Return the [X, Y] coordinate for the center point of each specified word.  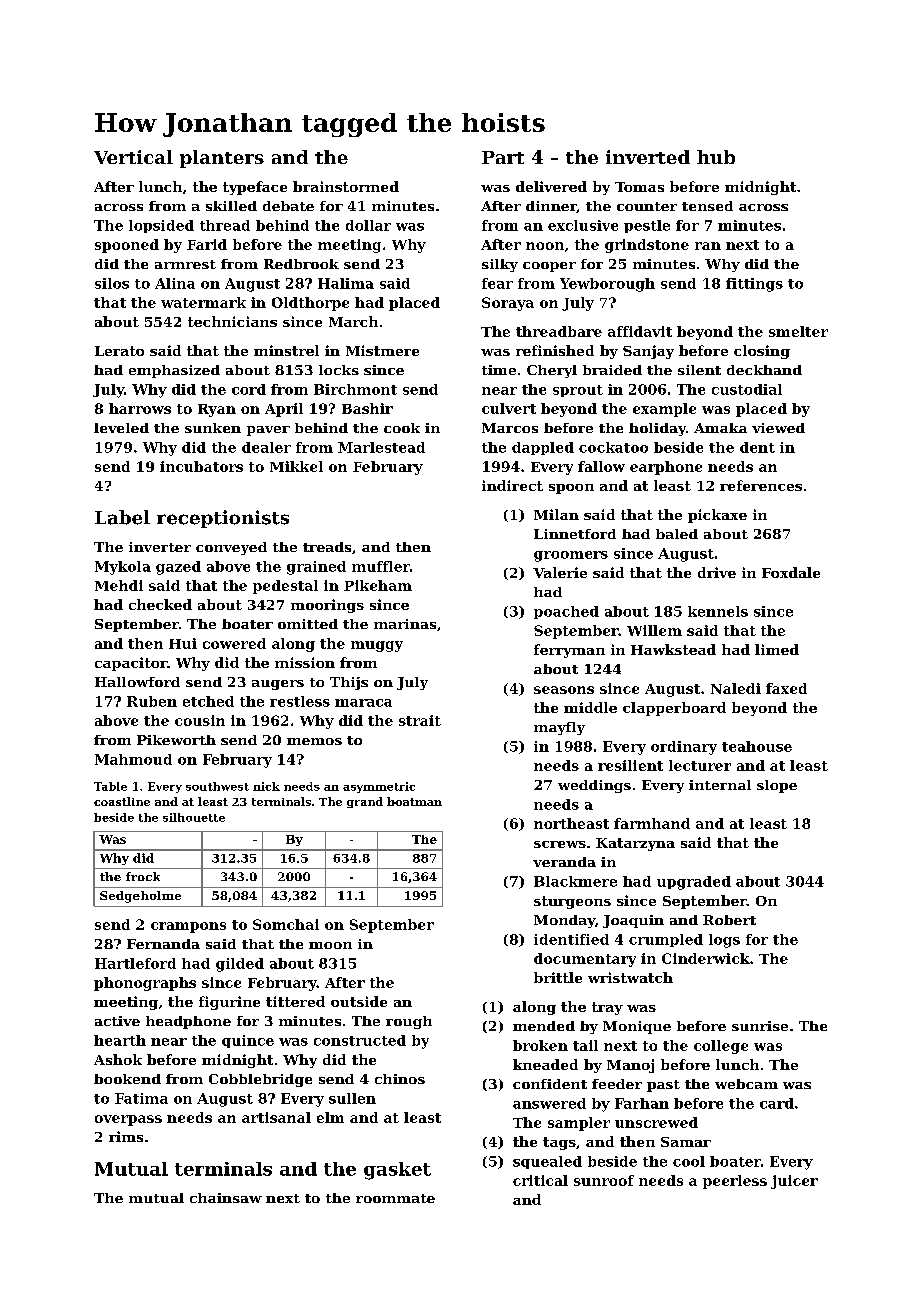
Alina [175, 283]
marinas [405, 624]
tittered [295, 1001]
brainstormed [346, 186]
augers [278, 685]
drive [717, 572]
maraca [363, 703]
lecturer [700, 765]
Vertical [133, 157]
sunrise [760, 1026]
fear [497, 283]
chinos [400, 1079]
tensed [707, 206]
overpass [128, 1120]
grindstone [647, 246]
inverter [160, 547]
